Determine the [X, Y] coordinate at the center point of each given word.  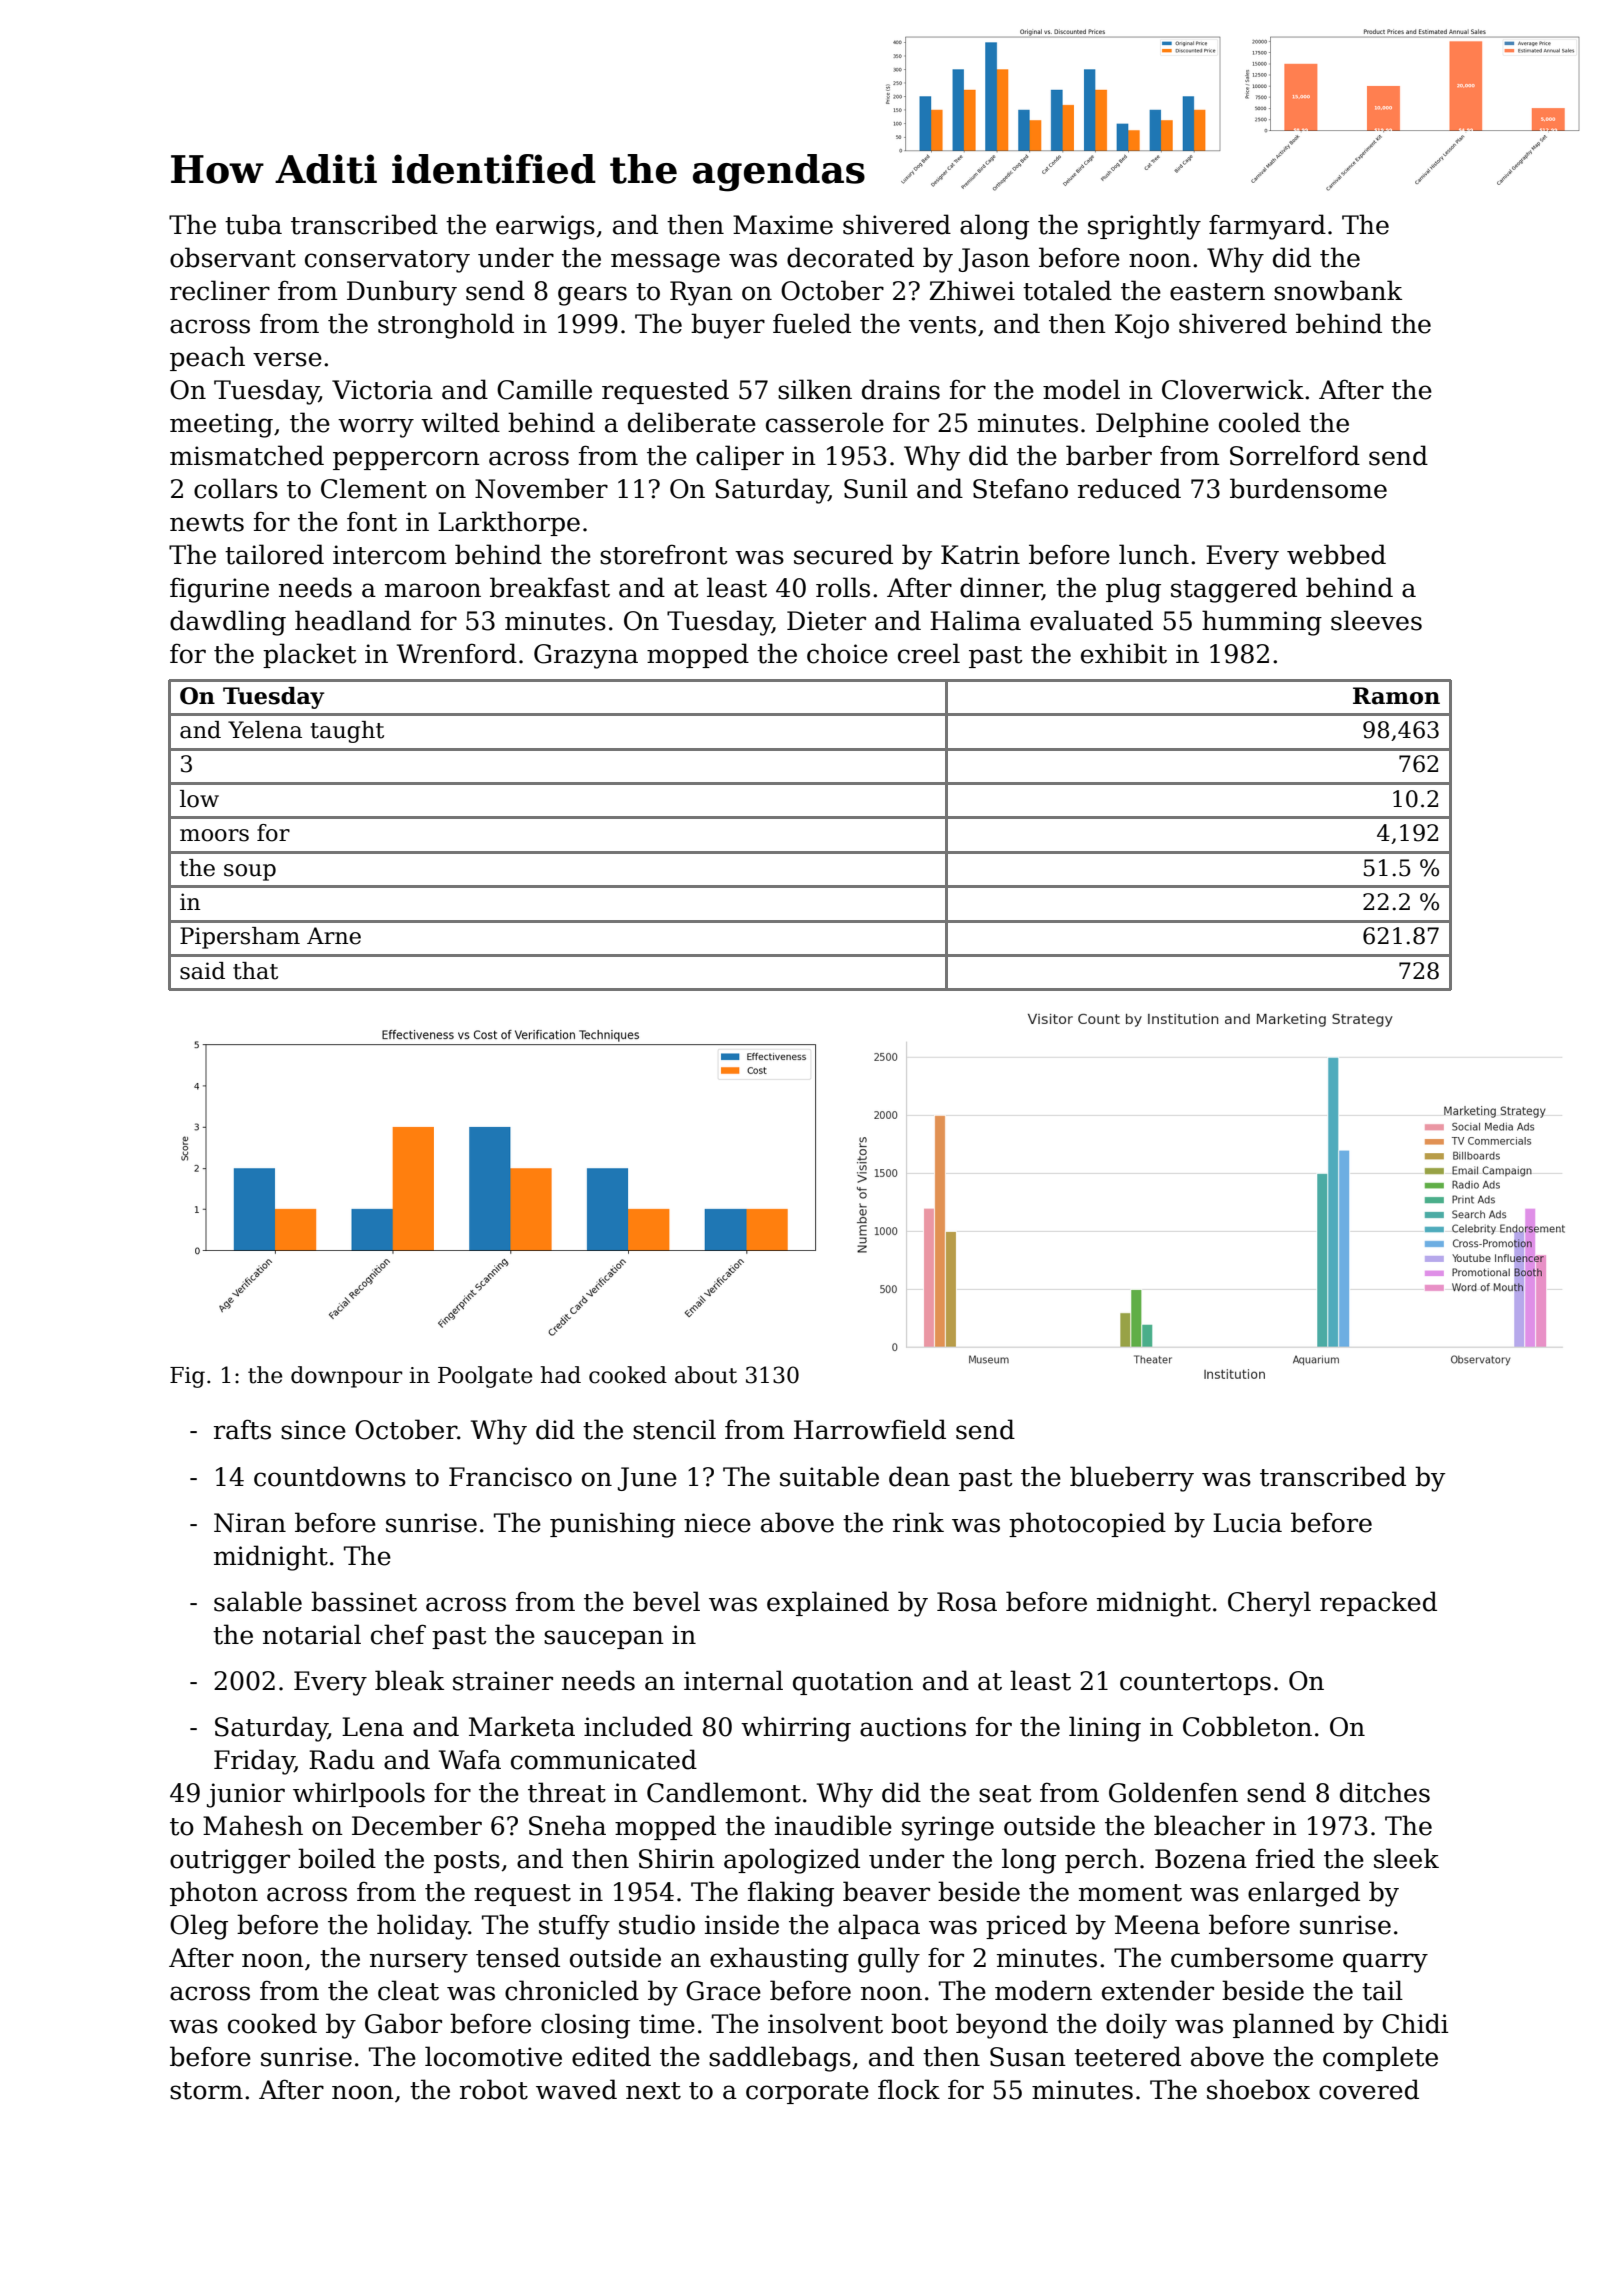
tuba [253, 224]
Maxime [783, 225]
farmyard [1267, 227]
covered [1369, 2089]
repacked [1378, 1603]
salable [258, 1601]
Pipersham [240, 938]
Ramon [1396, 696]
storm [206, 2091]
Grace [723, 1991]
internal [733, 1680]
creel [929, 653]
